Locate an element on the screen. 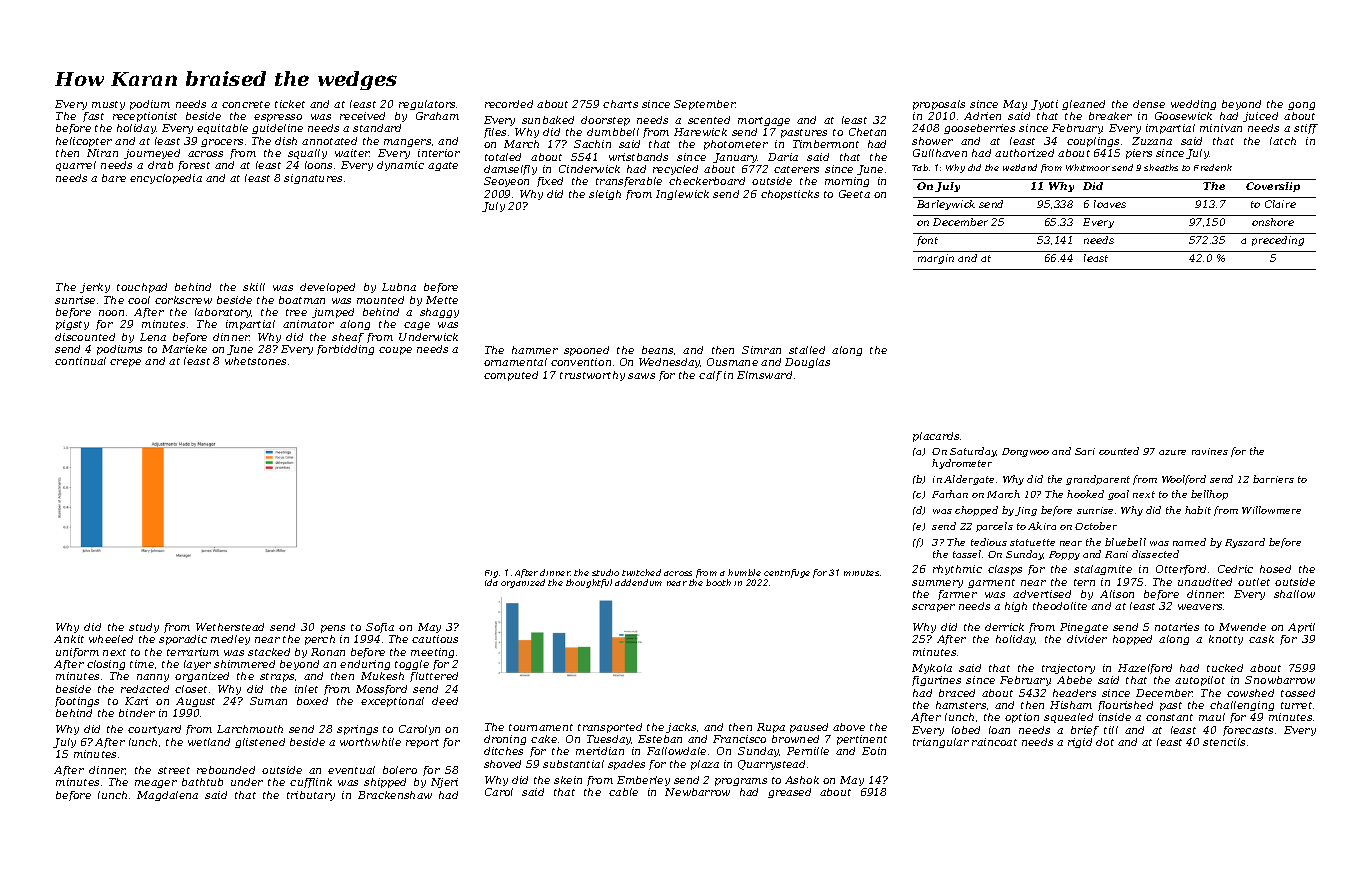 Image resolution: width=1372 pixels, height=887 pixels. recorded is located at coordinates (509, 104).
